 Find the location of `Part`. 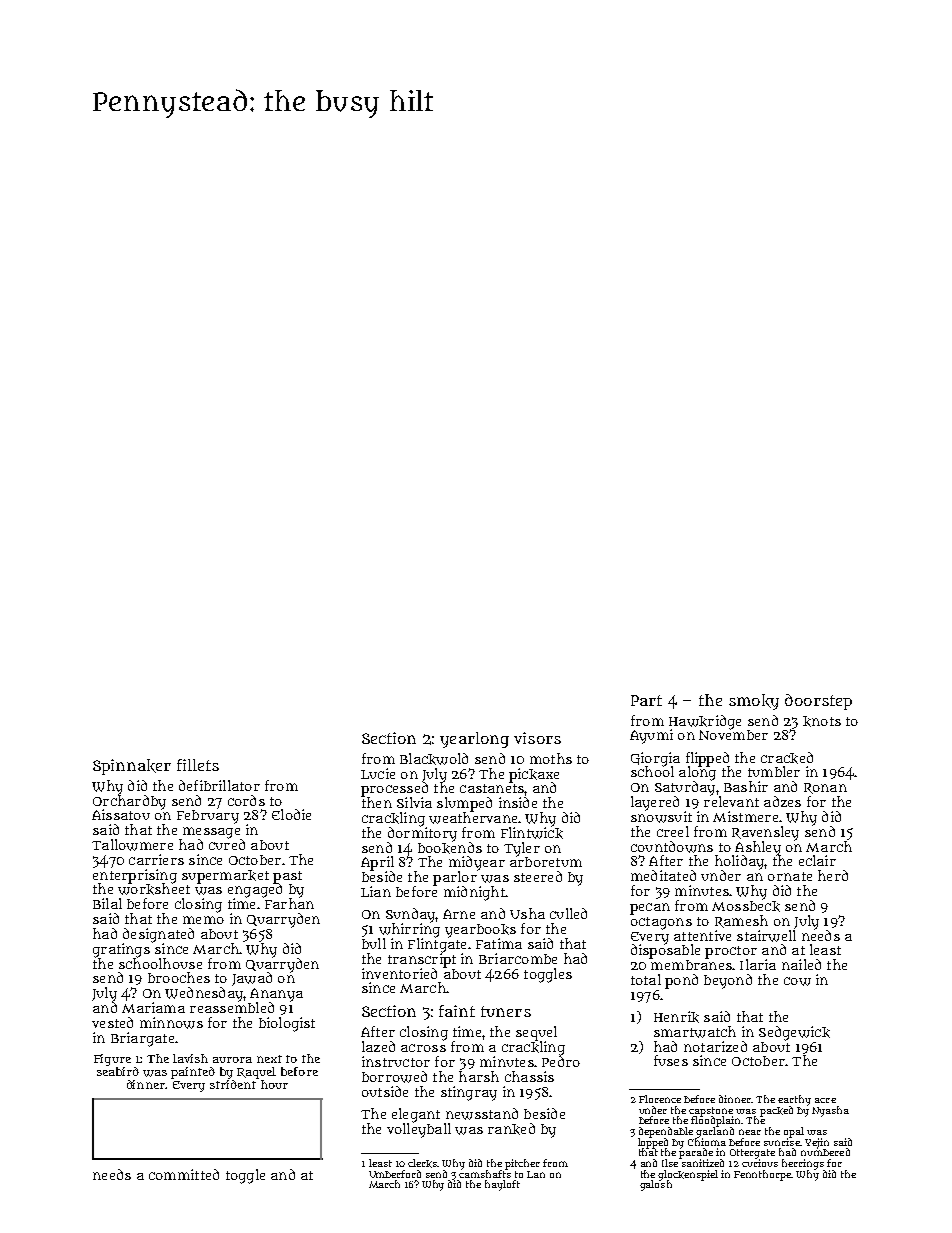

Part is located at coordinates (646, 700).
